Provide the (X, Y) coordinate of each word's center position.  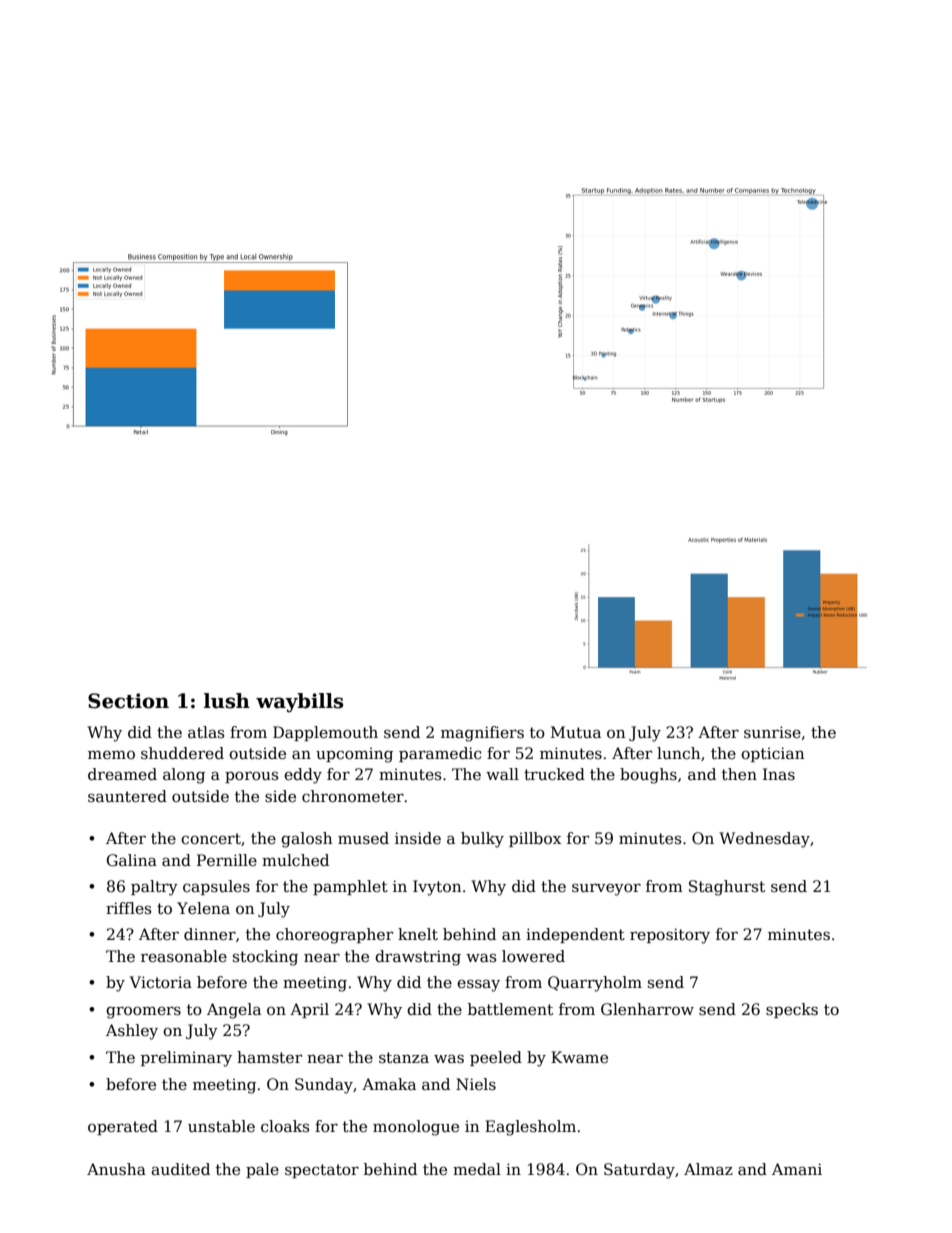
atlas (206, 732)
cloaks (285, 1126)
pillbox (535, 839)
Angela (234, 1011)
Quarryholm (595, 984)
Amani (797, 1169)
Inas (779, 774)
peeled (496, 1058)
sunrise (772, 732)
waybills (299, 702)
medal (477, 1169)
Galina (132, 860)
